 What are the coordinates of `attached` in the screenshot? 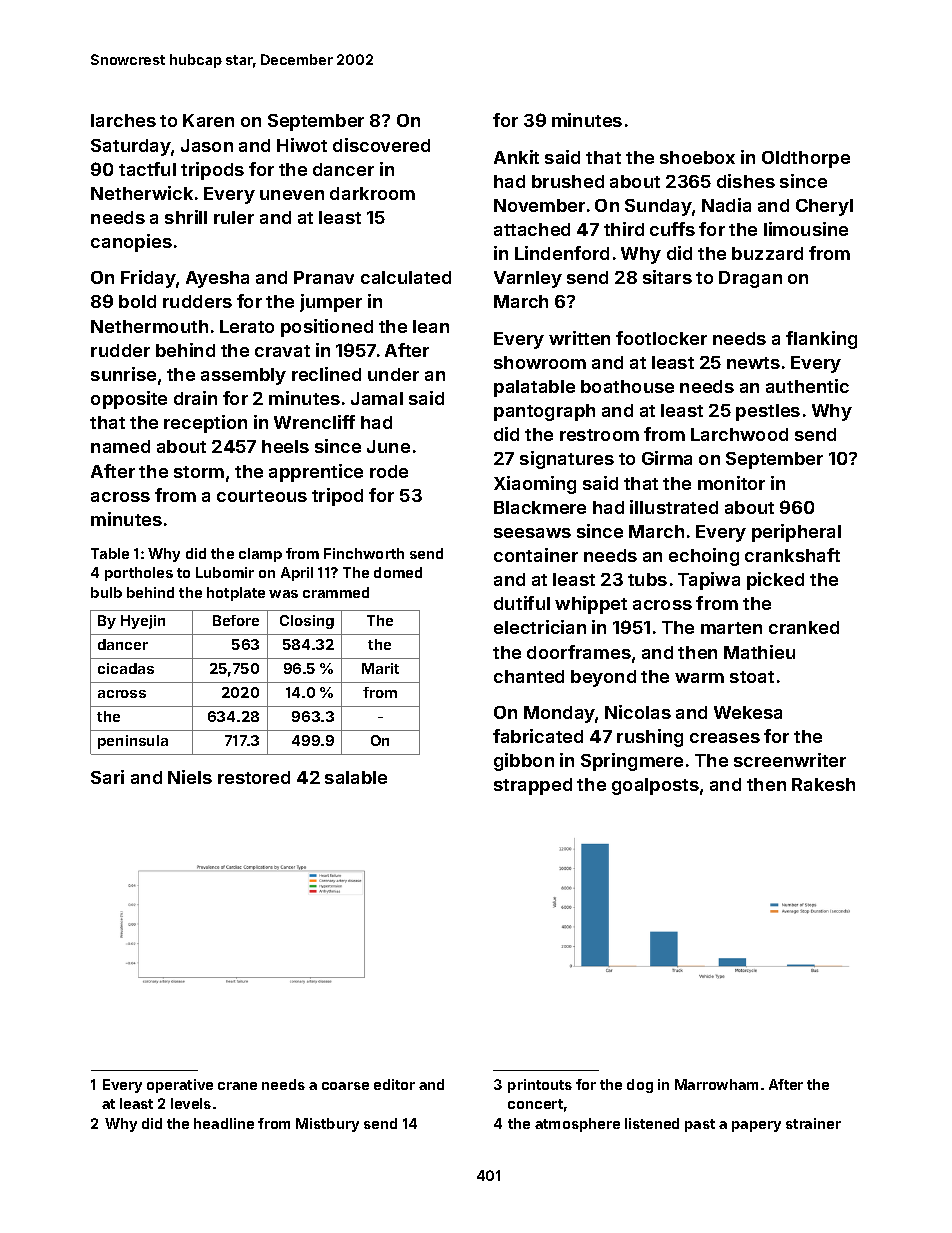 It's located at (532, 229).
